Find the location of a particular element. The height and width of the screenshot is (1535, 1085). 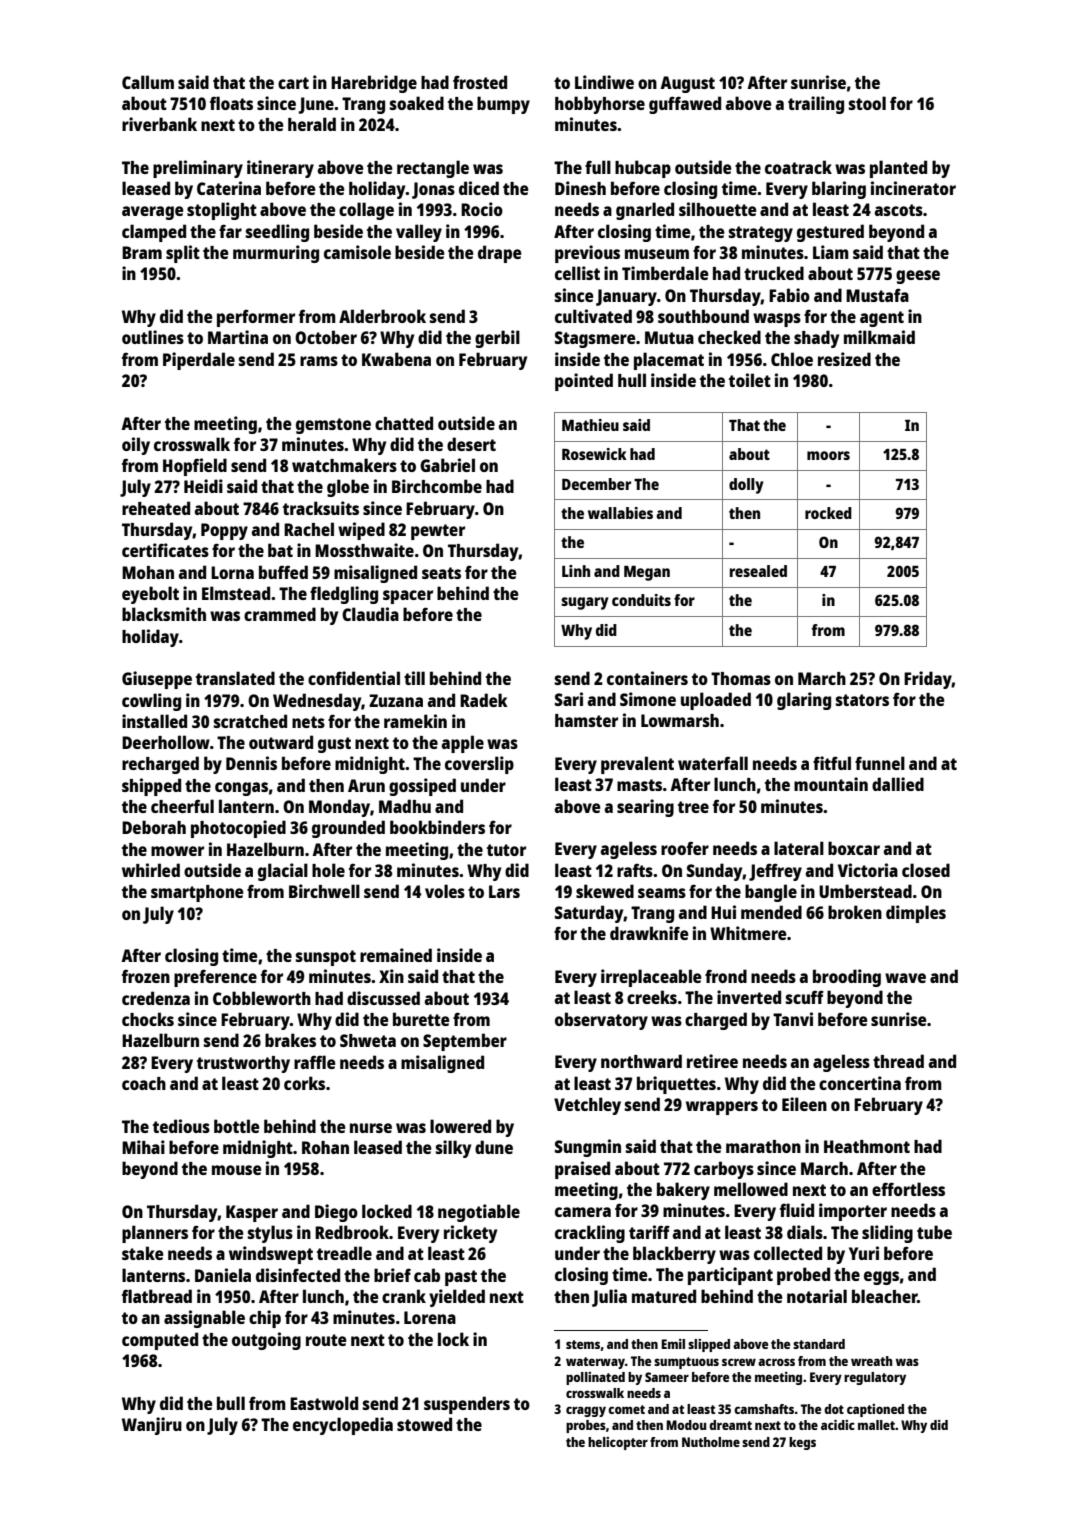

hobbyhorse is located at coordinates (600, 105).
